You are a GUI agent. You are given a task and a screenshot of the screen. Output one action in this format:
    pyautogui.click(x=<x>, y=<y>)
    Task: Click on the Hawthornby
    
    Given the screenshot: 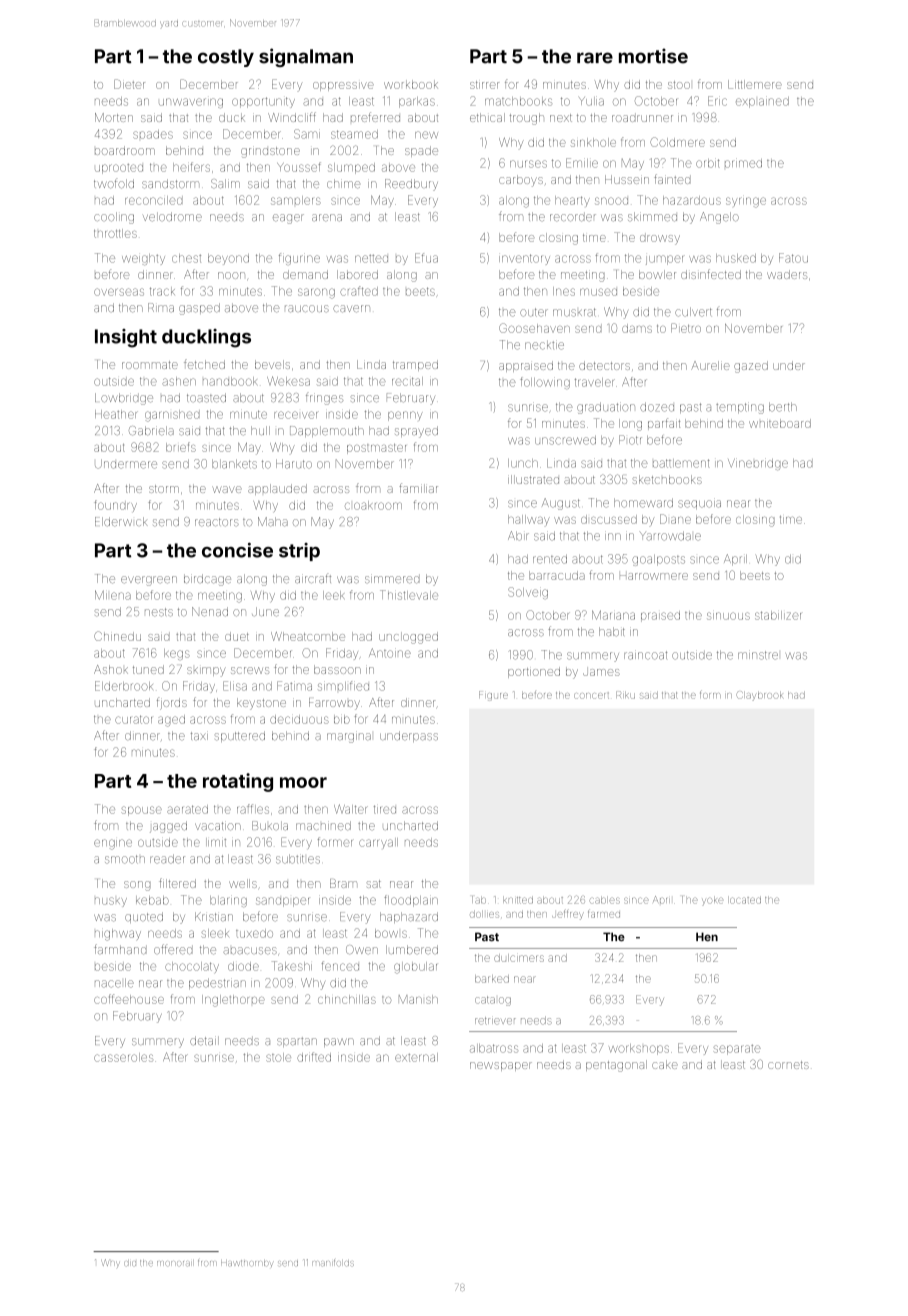 What is the action you would take?
    pyautogui.click(x=246, y=1263)
